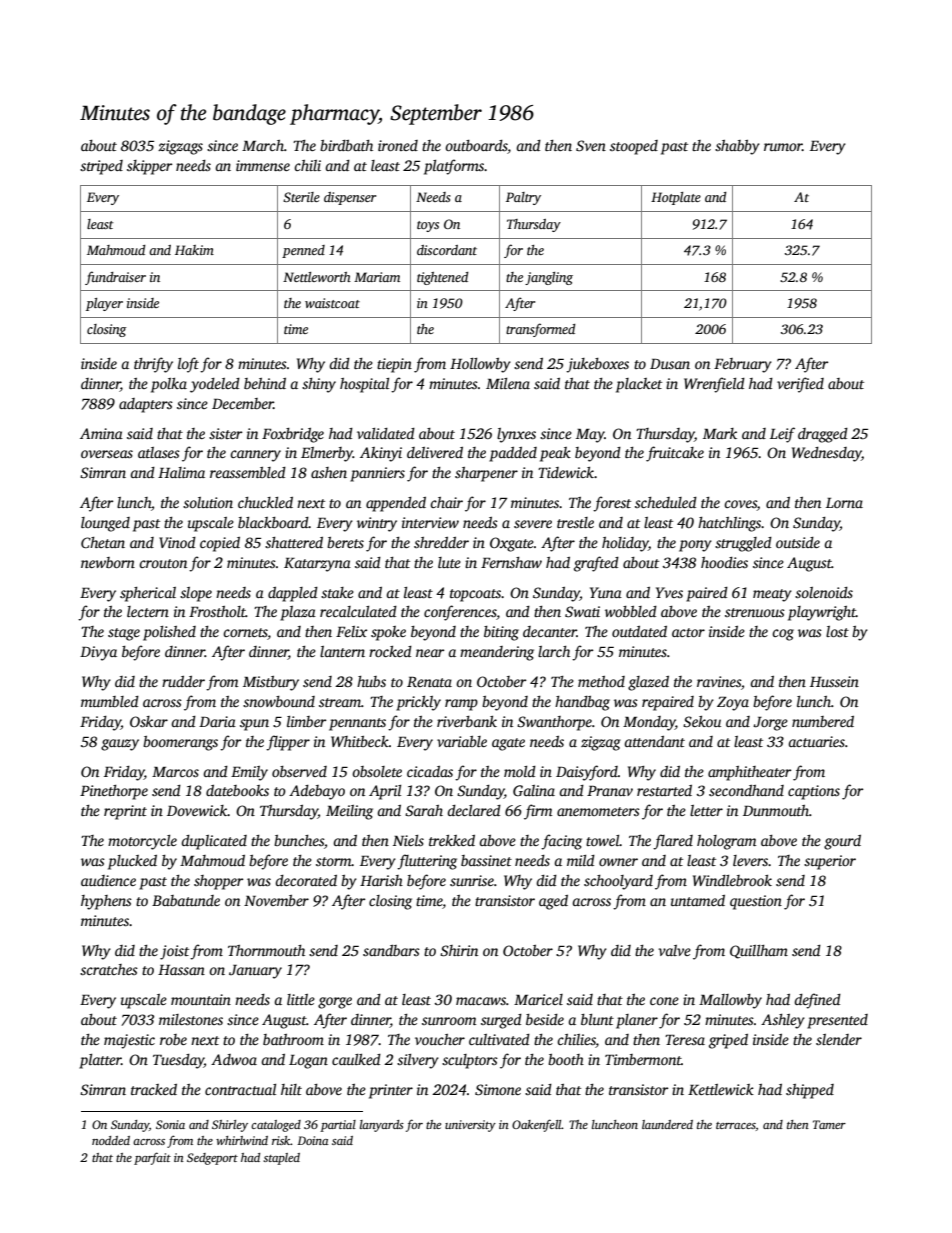 The image size is (952, 1233). Describe the element at coordinates (104, 304) in the page. I see `player` at that location.
